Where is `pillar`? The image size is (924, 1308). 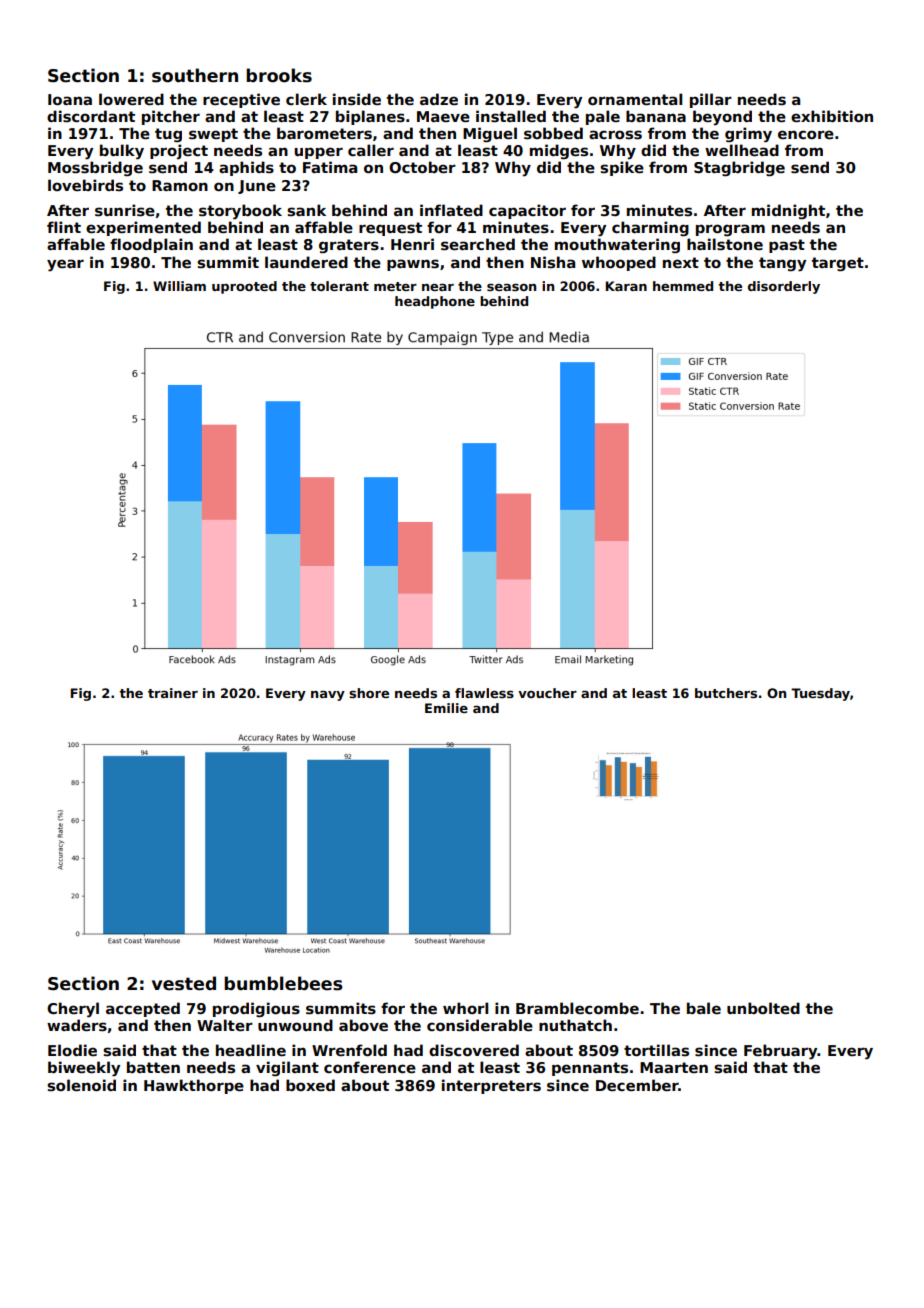 pillar is located at coordinates (711, 100).
